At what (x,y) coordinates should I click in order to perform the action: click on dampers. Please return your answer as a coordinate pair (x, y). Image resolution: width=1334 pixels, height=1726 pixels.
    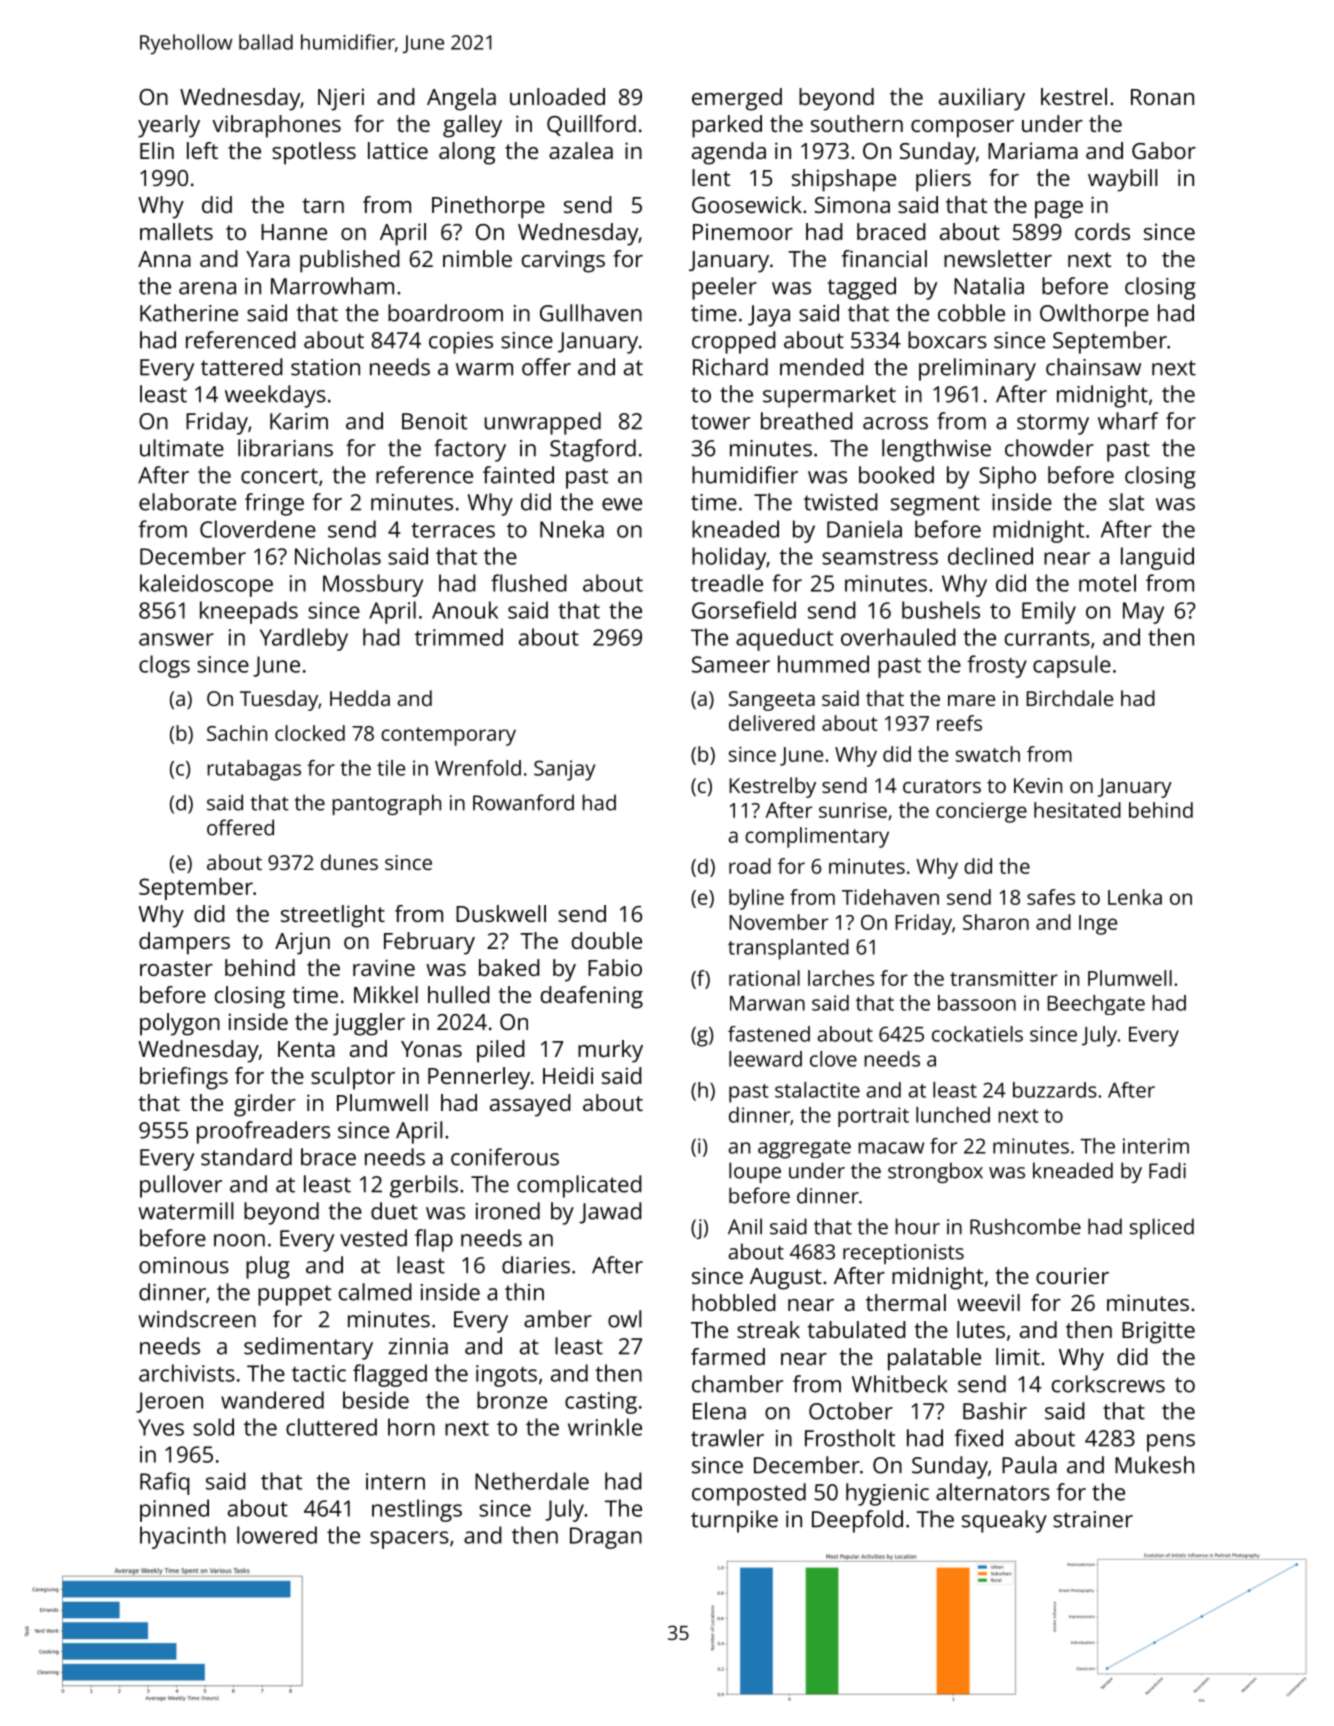
    Looking at the image, I should click on (184, 943).
